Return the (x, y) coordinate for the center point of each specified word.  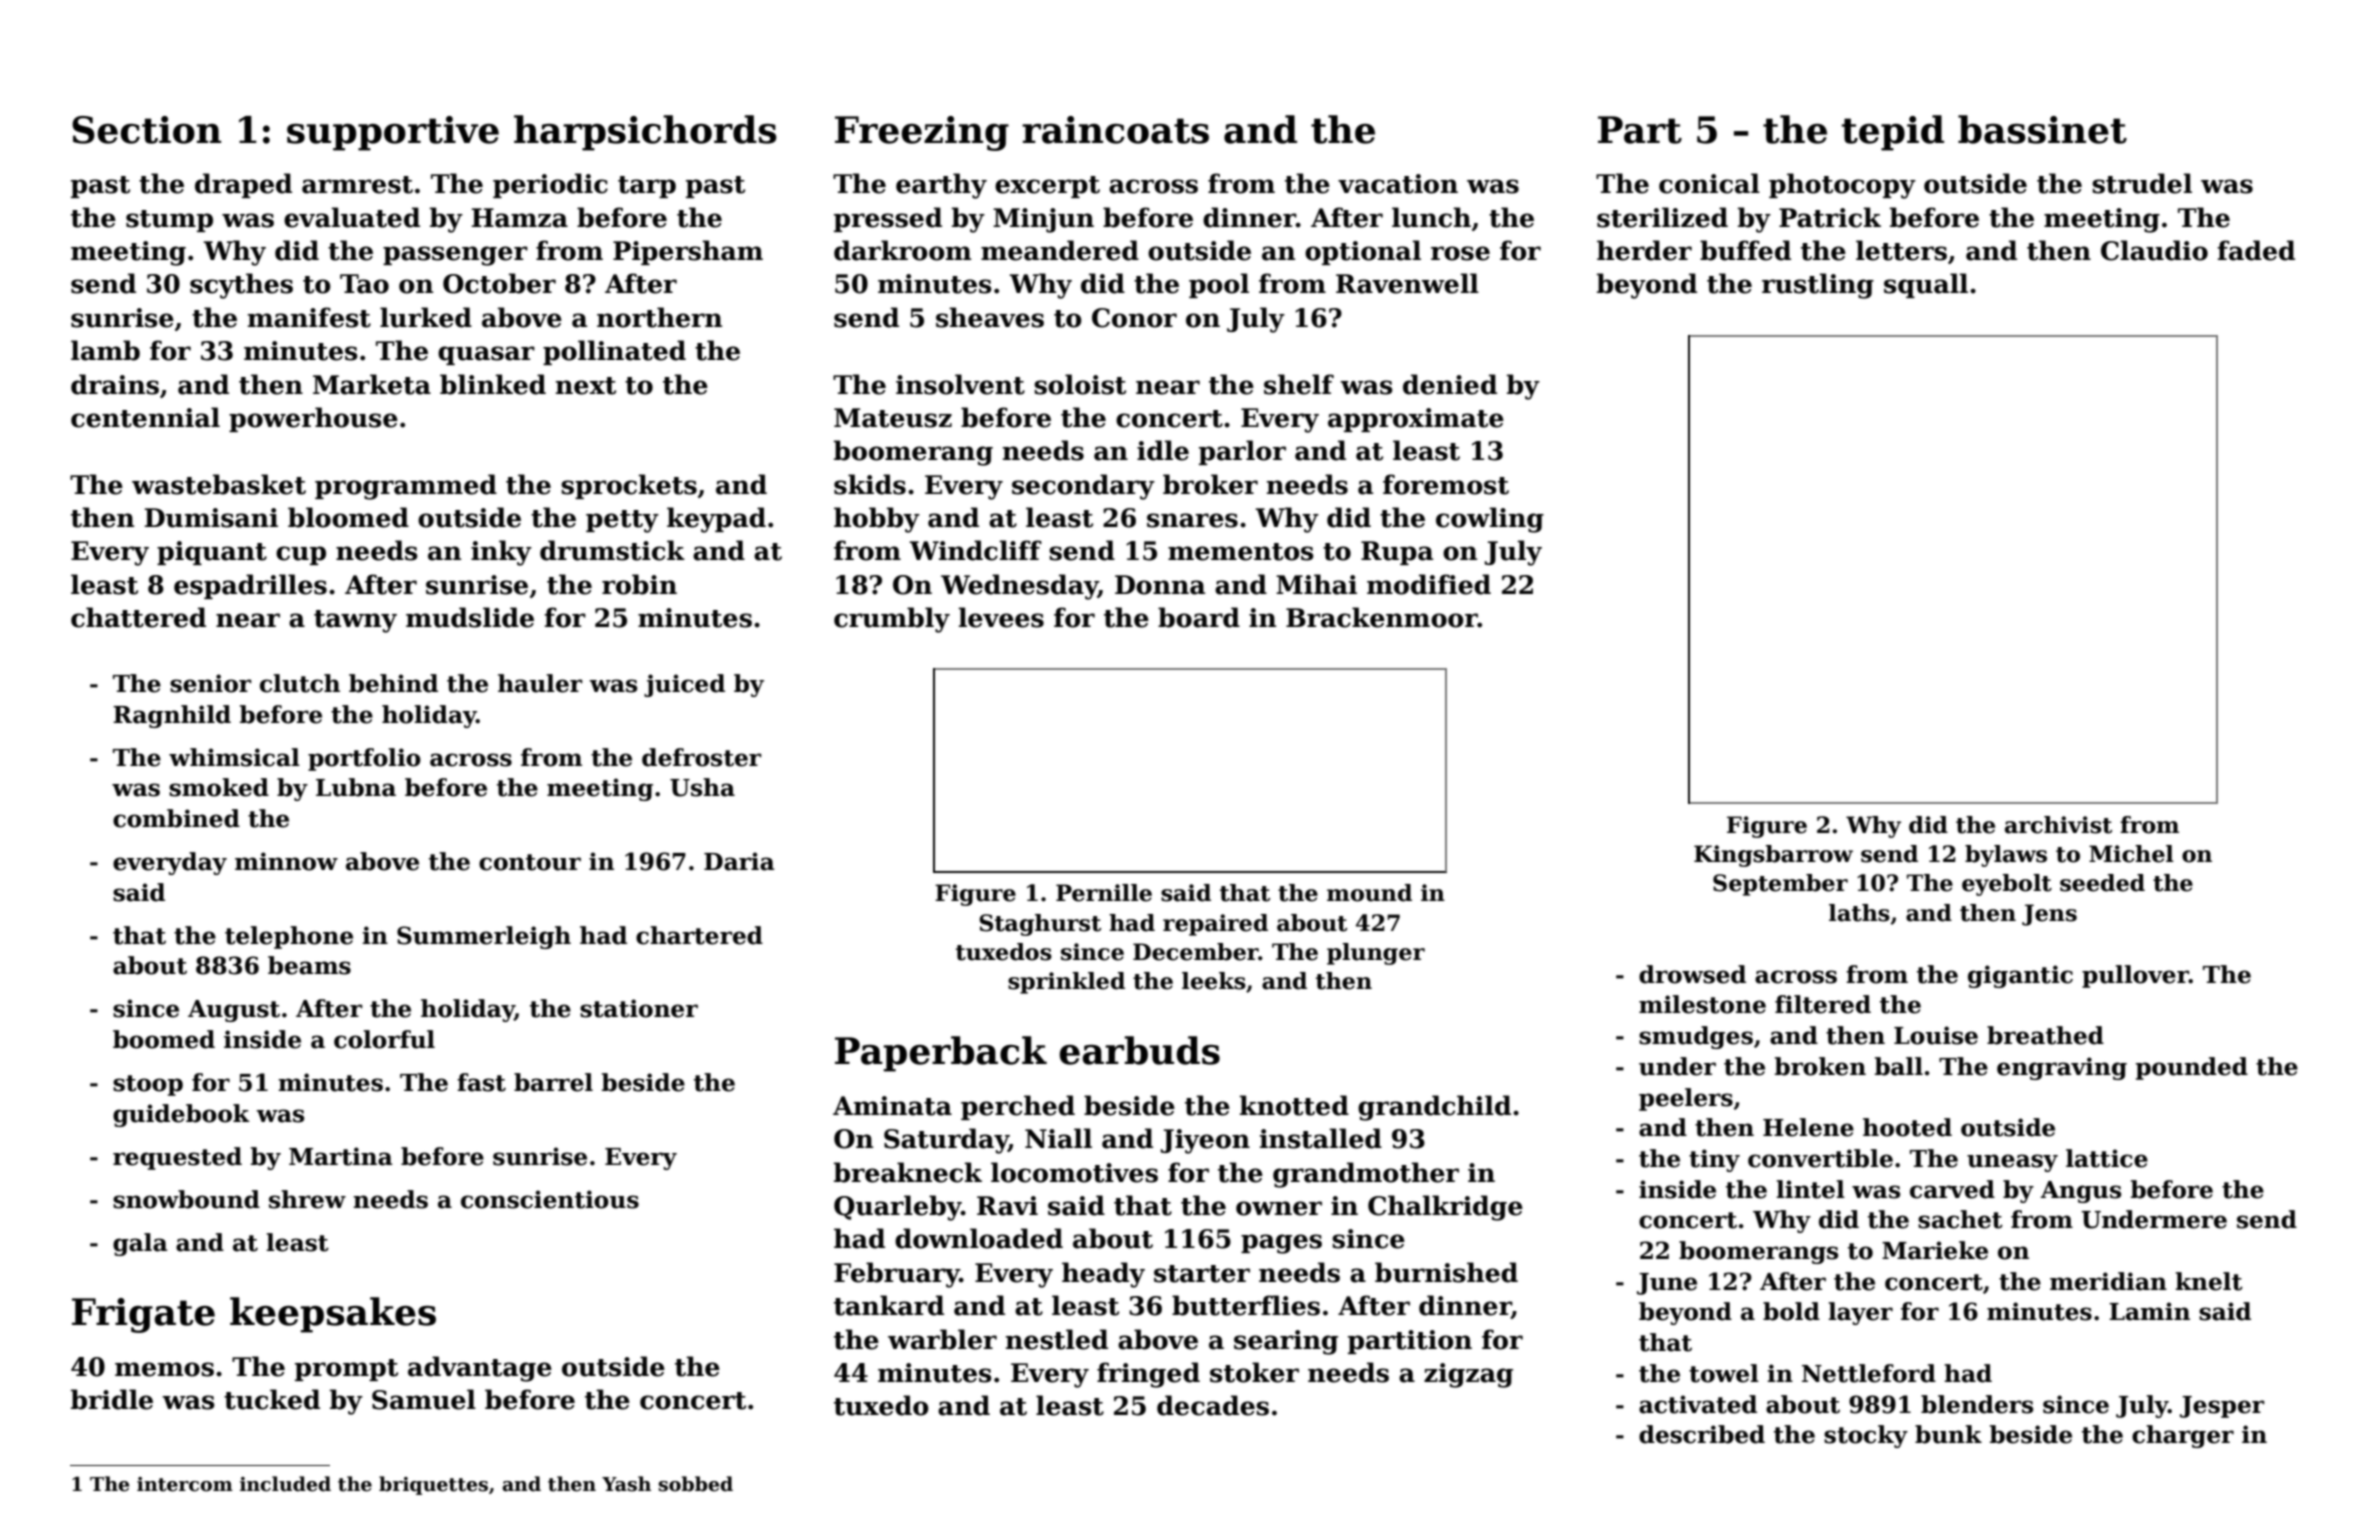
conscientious (550, 1199)
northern (659, 317)
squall (1926, 285)
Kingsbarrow (1773, 856)
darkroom (903, 250)
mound (1369, 893)
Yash (626, 1484)
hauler (540, 683)
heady (1103, 1275)
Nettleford (1869, 1373)
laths (1859, 913)
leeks (1214, 981)
